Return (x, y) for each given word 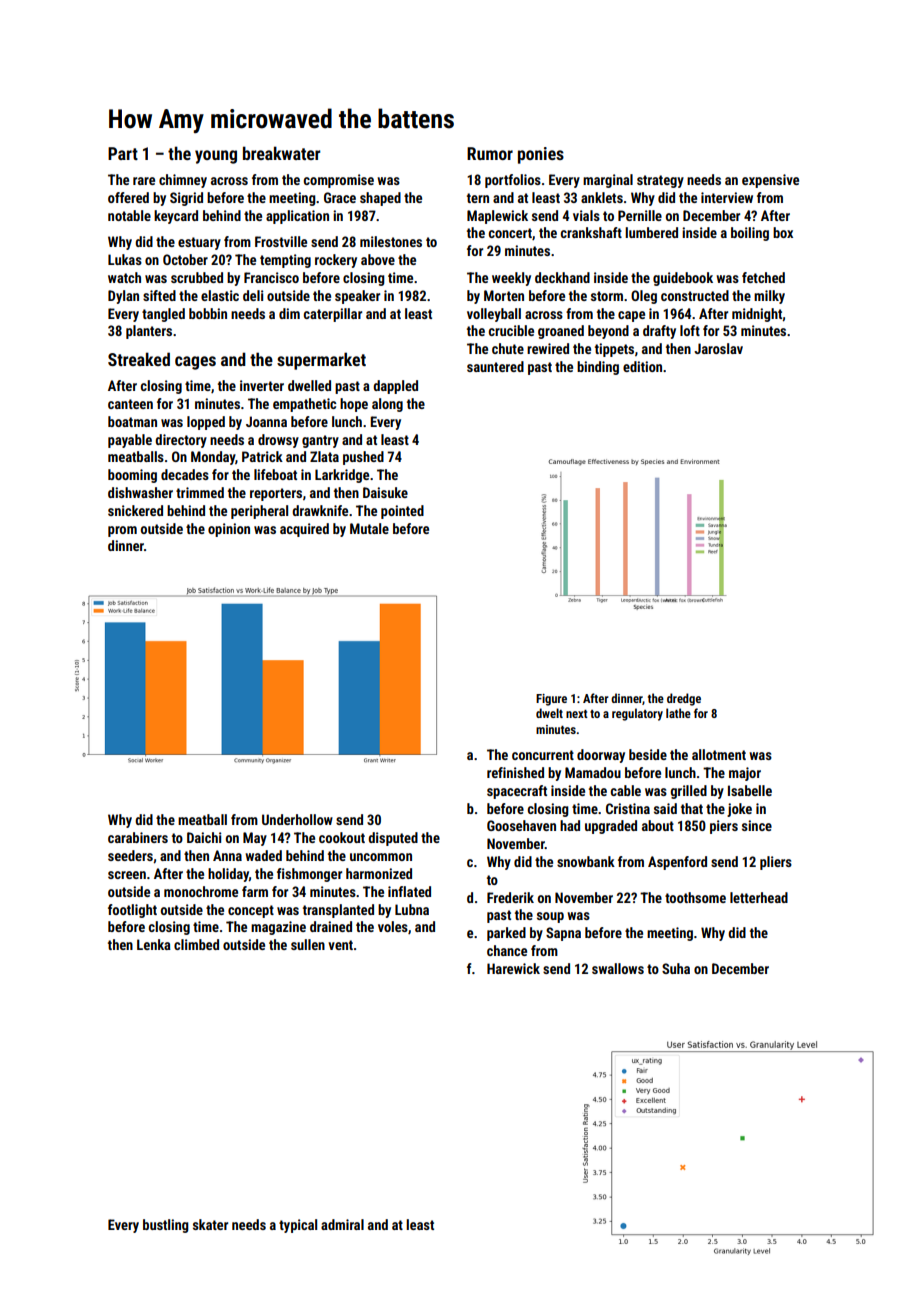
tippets (614, 350)
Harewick (513, 968)
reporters (276, 494)
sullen (308, 944)
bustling (166, 1226)
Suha (676, 968)
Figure (551, 700)
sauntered (495, 366)
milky (769, 297)
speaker (357, 297)
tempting (285, 261)
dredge (684, 699)
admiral (342, 1224)
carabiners (138, 837)
